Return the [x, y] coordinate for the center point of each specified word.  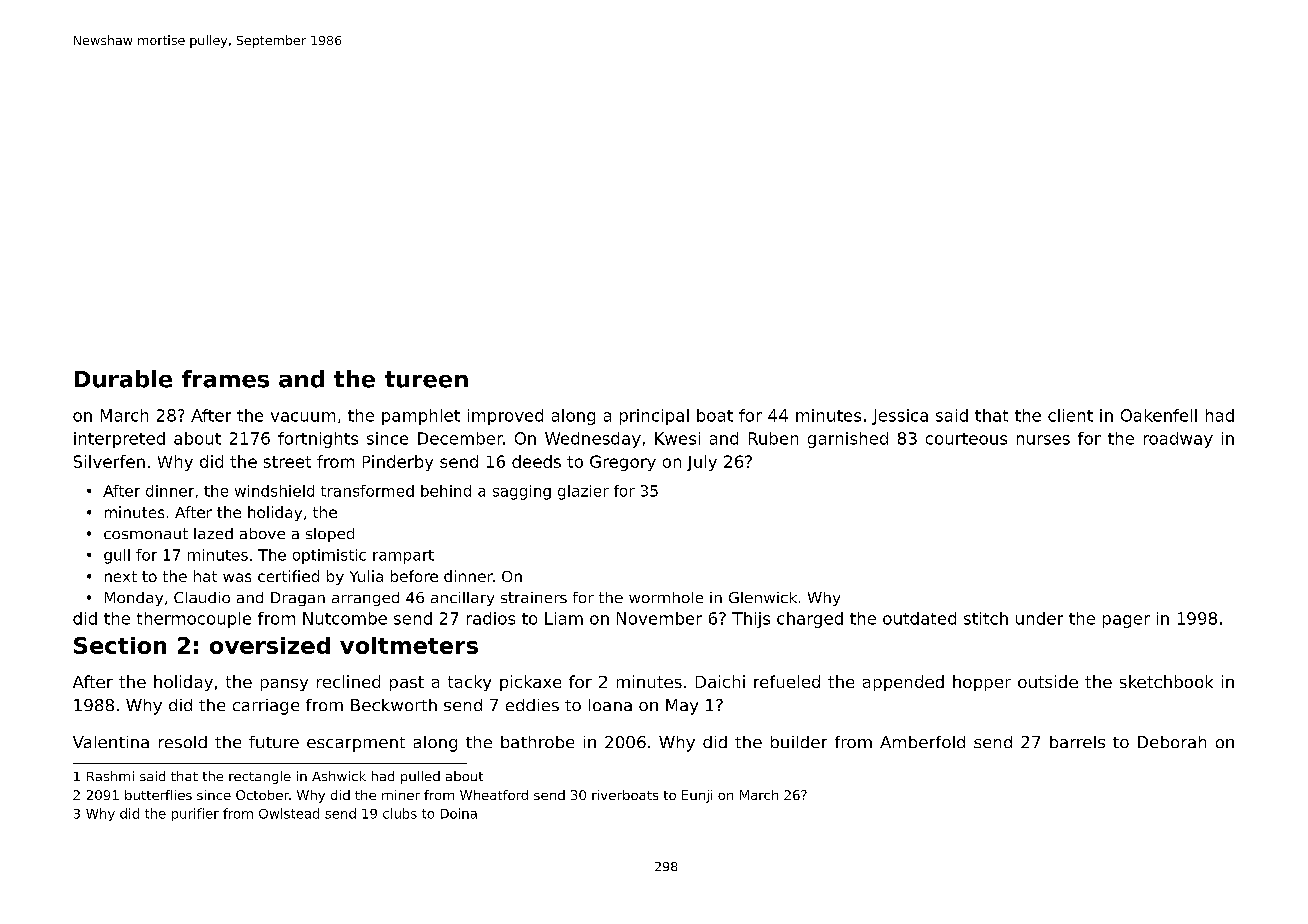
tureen [426, 379]
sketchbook [1166, 681]
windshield [274, 491]
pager [1126, 621]
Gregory [623, 463]
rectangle [260, 777]
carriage [266, 707]
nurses [1043, 440]
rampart [403, 557]
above [262, 533]
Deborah [1172, 742]
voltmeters [409, 645]
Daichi [720, 681]
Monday [134, 599]
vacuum [303, 417]
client [1070, 415]
